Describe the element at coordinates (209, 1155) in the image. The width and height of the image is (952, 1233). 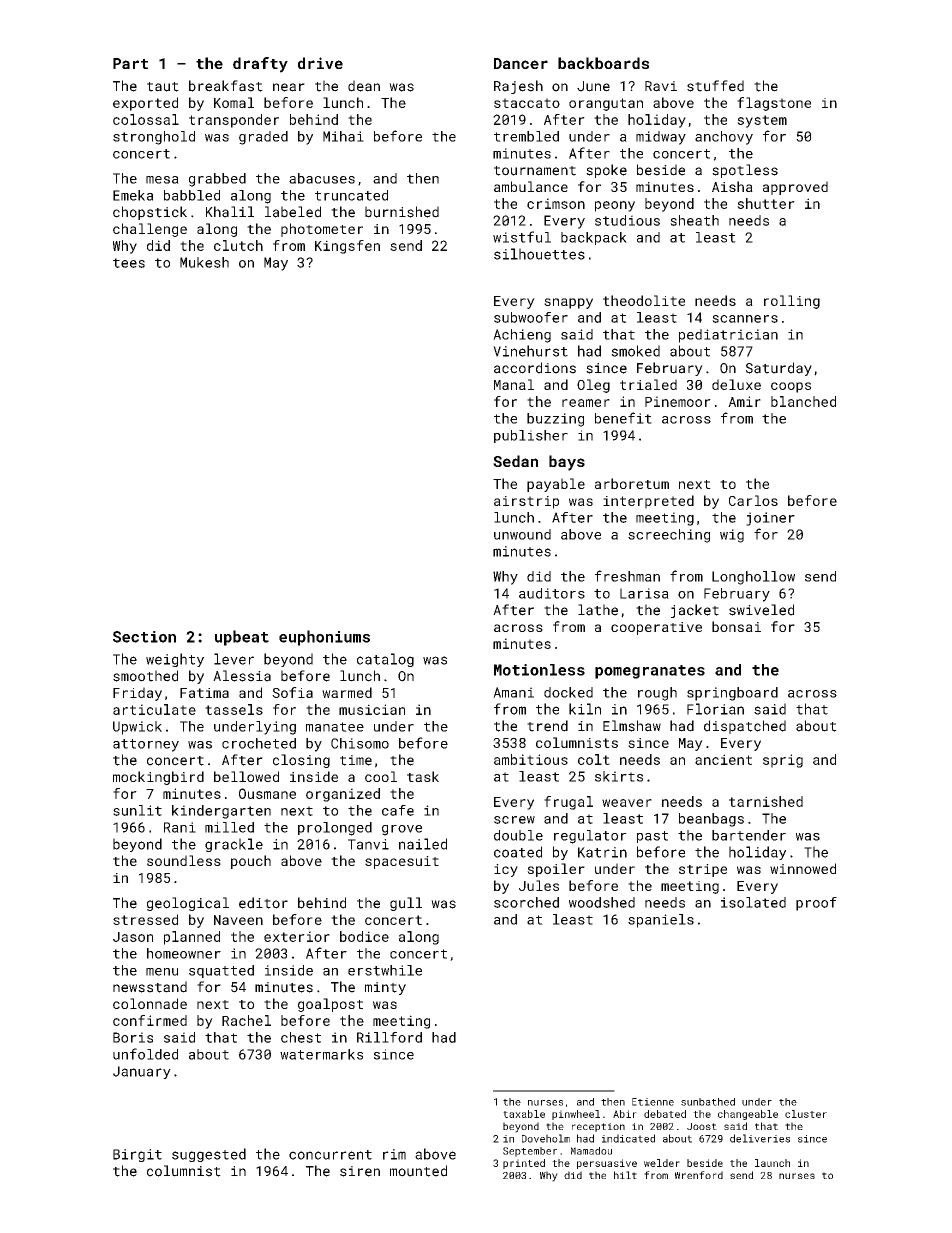
I see `suggested` at that location.
